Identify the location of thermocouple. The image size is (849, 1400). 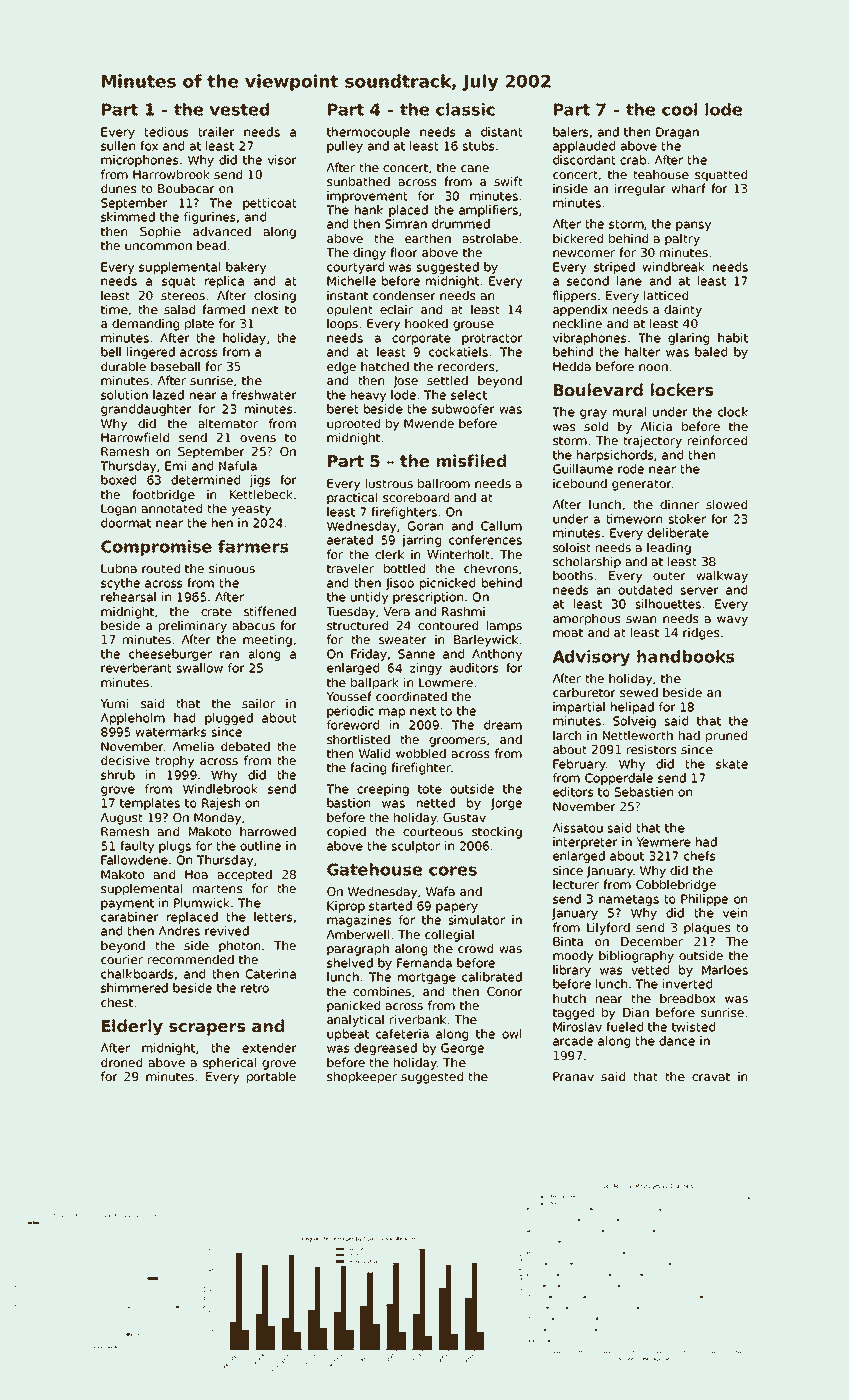
(368, 133).
